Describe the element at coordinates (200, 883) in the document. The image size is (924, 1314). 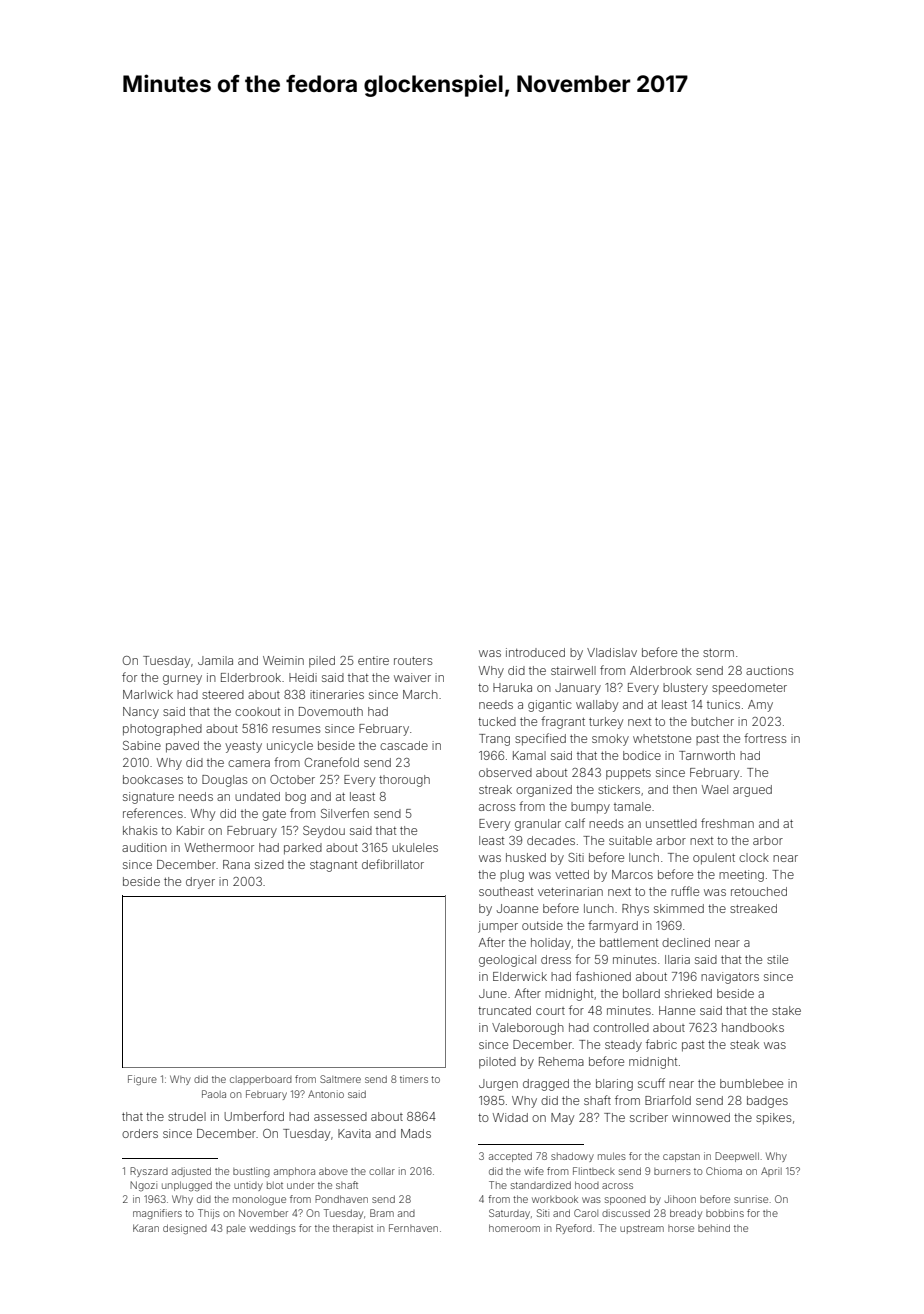
I see `dryer` at that location.
